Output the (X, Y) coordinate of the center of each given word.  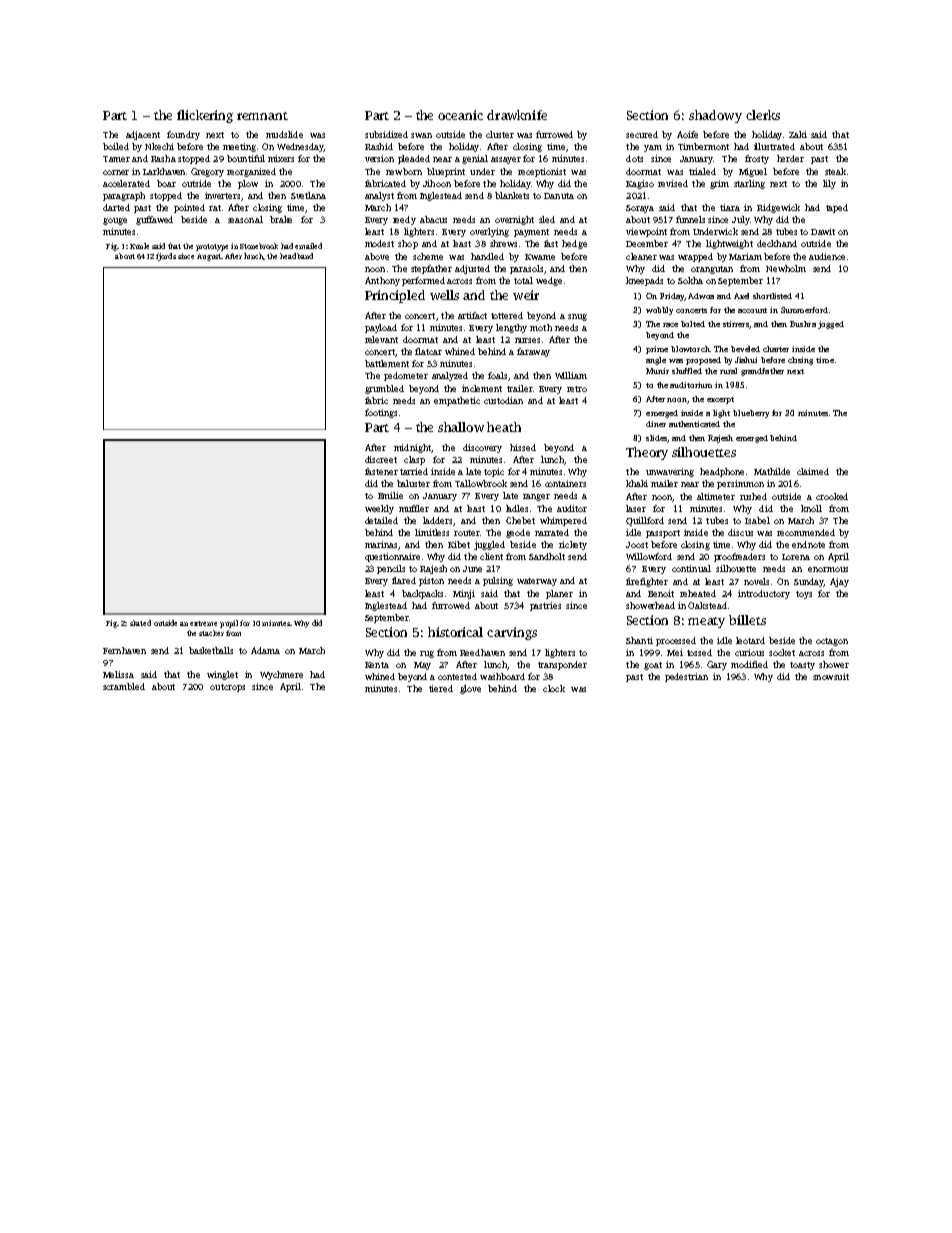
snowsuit (831, 676)
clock (554, 688)
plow (248, 184)
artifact (472, 315)
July (741, 220)
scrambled (124, 686)
